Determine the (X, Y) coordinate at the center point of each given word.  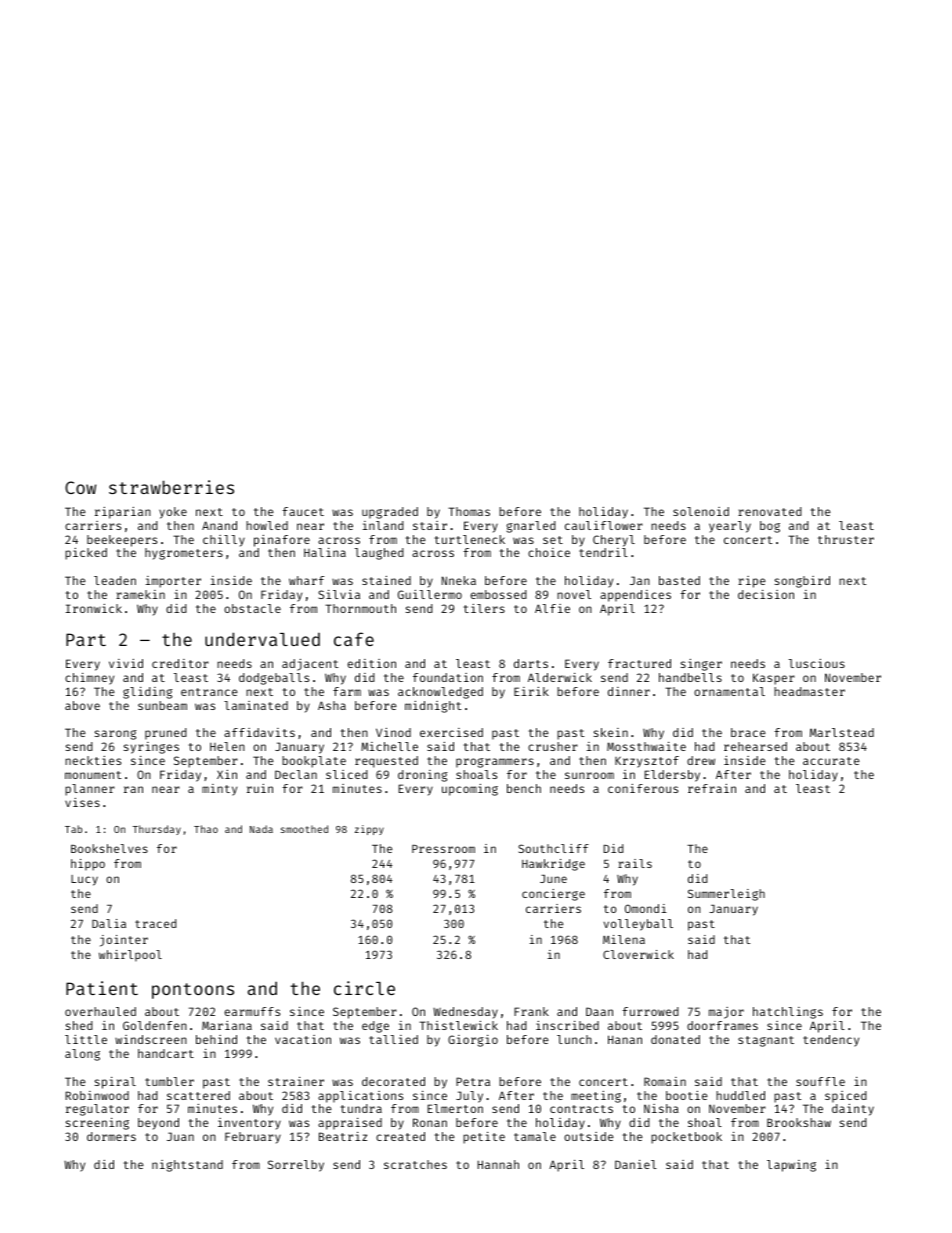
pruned (166, 734)
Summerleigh (726, 895)
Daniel (636, 1164)
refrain (712, 788)
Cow (80, 487)
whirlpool (130, 956)
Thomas (469, 511)
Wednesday (465, 1013)
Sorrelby (296, 1166)
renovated (770, 511)
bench (524, 788)
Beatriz (343, 1136)
